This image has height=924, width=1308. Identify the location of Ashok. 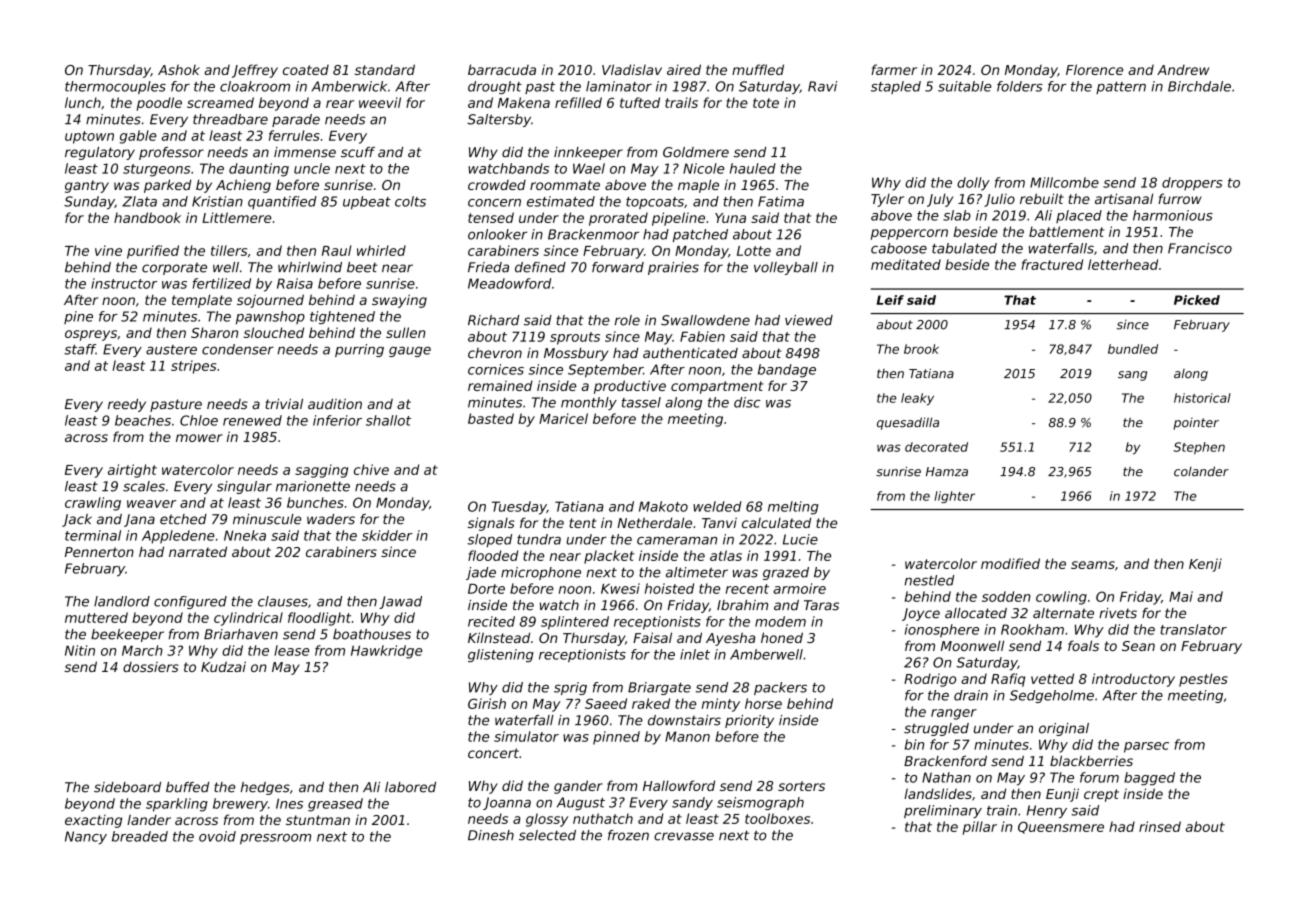
(179, 69).
